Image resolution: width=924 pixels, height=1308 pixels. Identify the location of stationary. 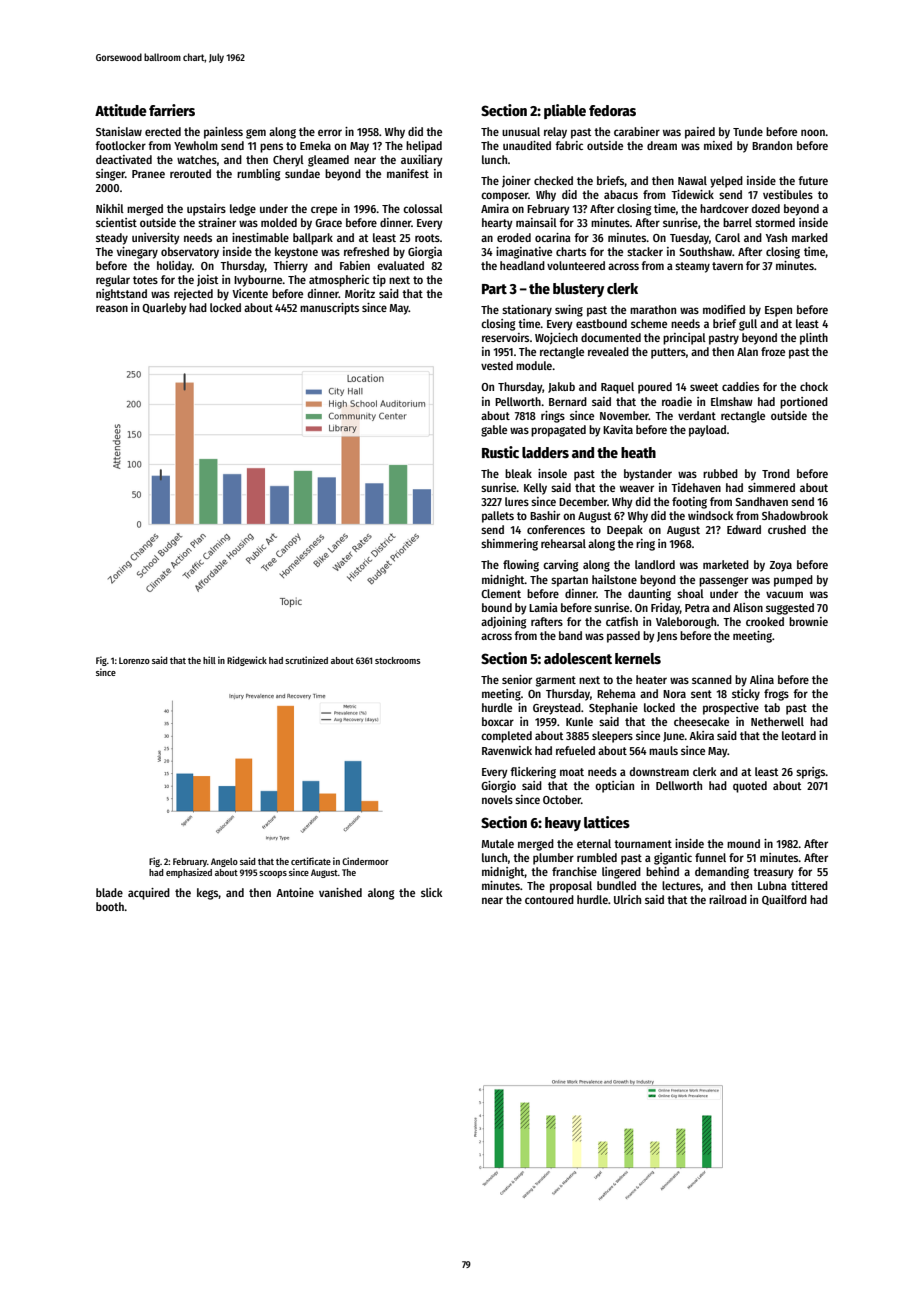
(527, 311).
